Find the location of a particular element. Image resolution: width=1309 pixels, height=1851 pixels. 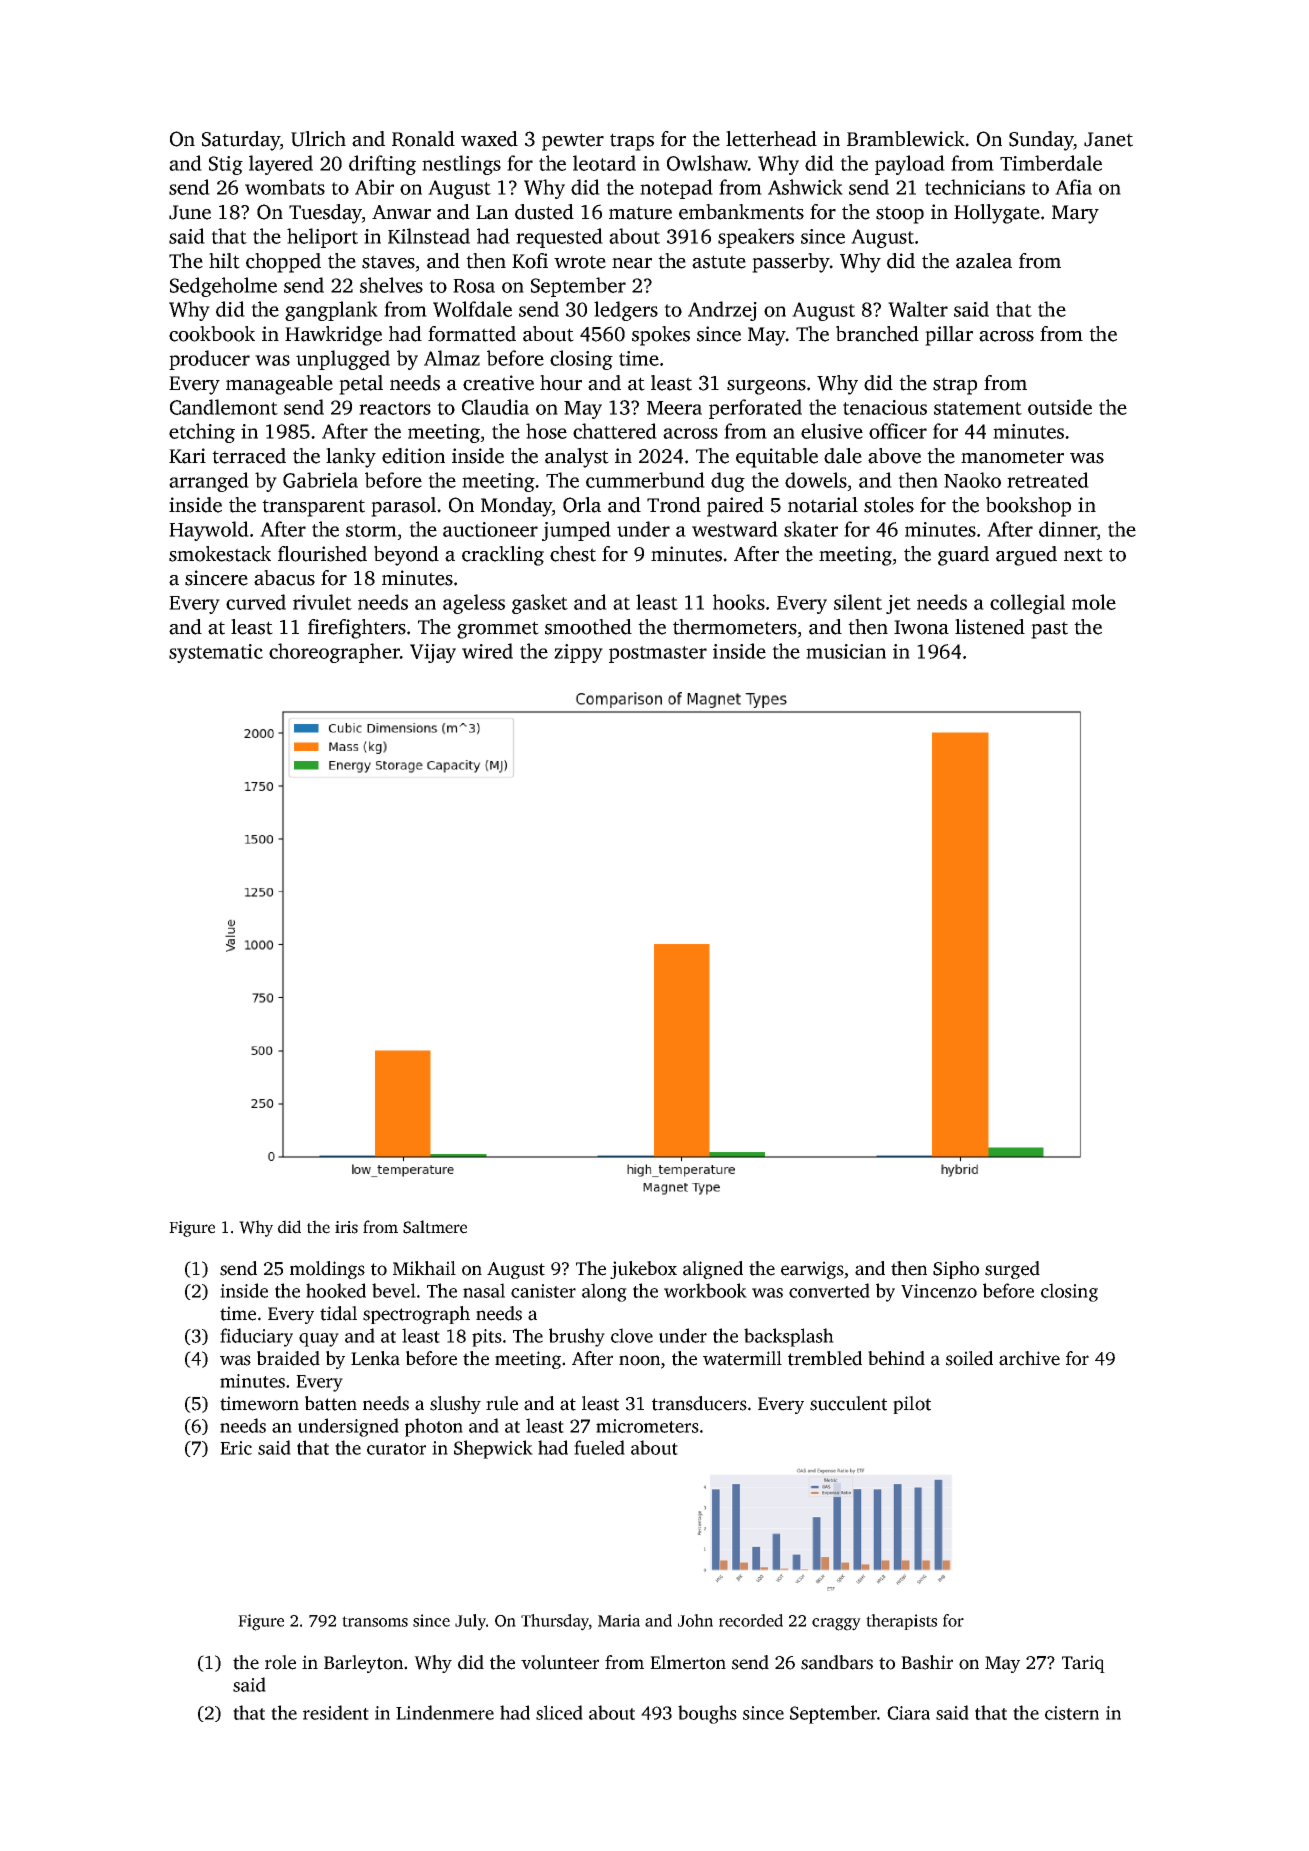

Ulrich is located at coordinates (318, 139).
